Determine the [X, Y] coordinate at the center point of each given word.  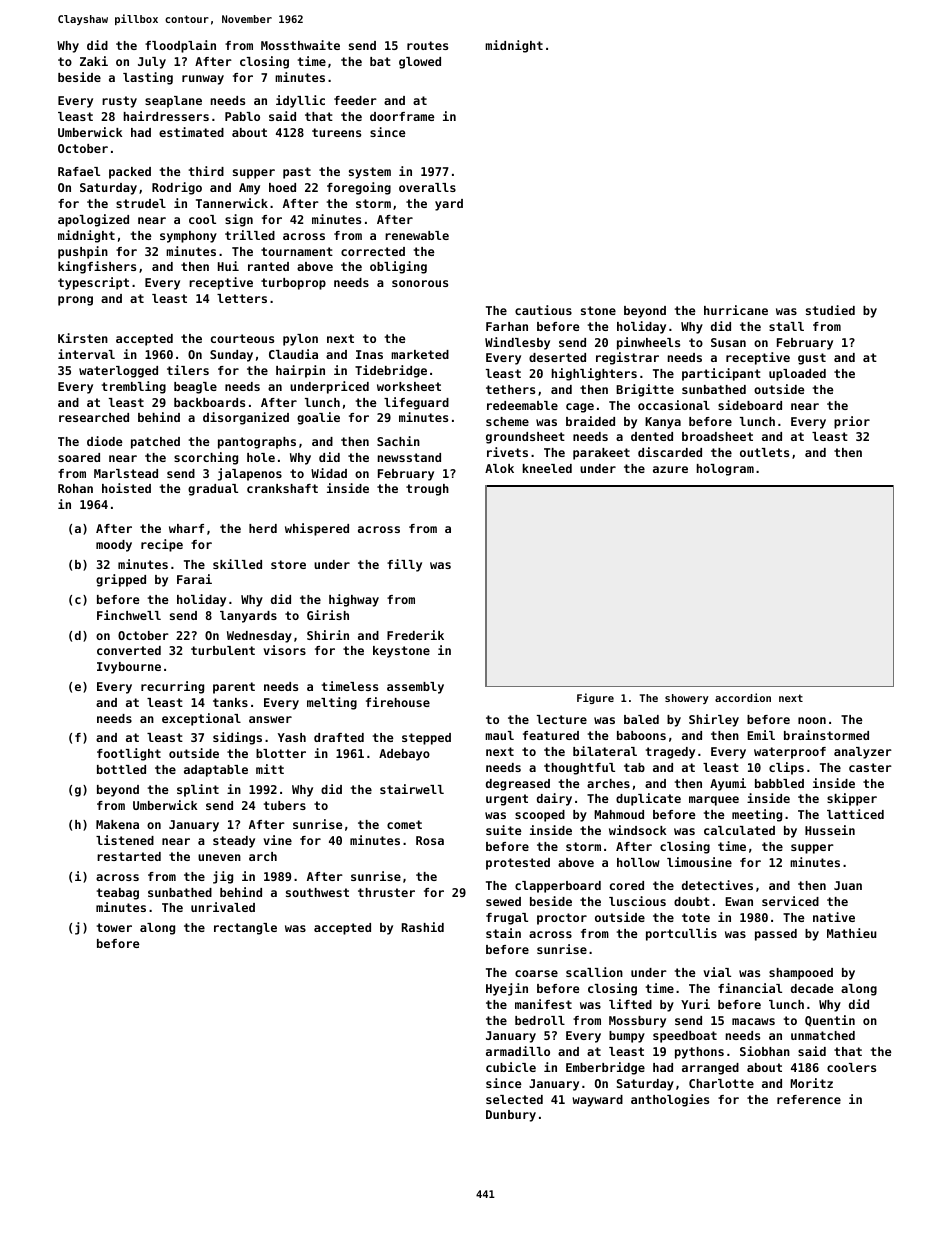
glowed [420, 63]
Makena [117, 824]
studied [830, 310]
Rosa [430, 840]
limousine [699, 862]
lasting [148, 78]
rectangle [245, 929]
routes [427, 45]
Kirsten [83, 338]
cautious [543, 310]
